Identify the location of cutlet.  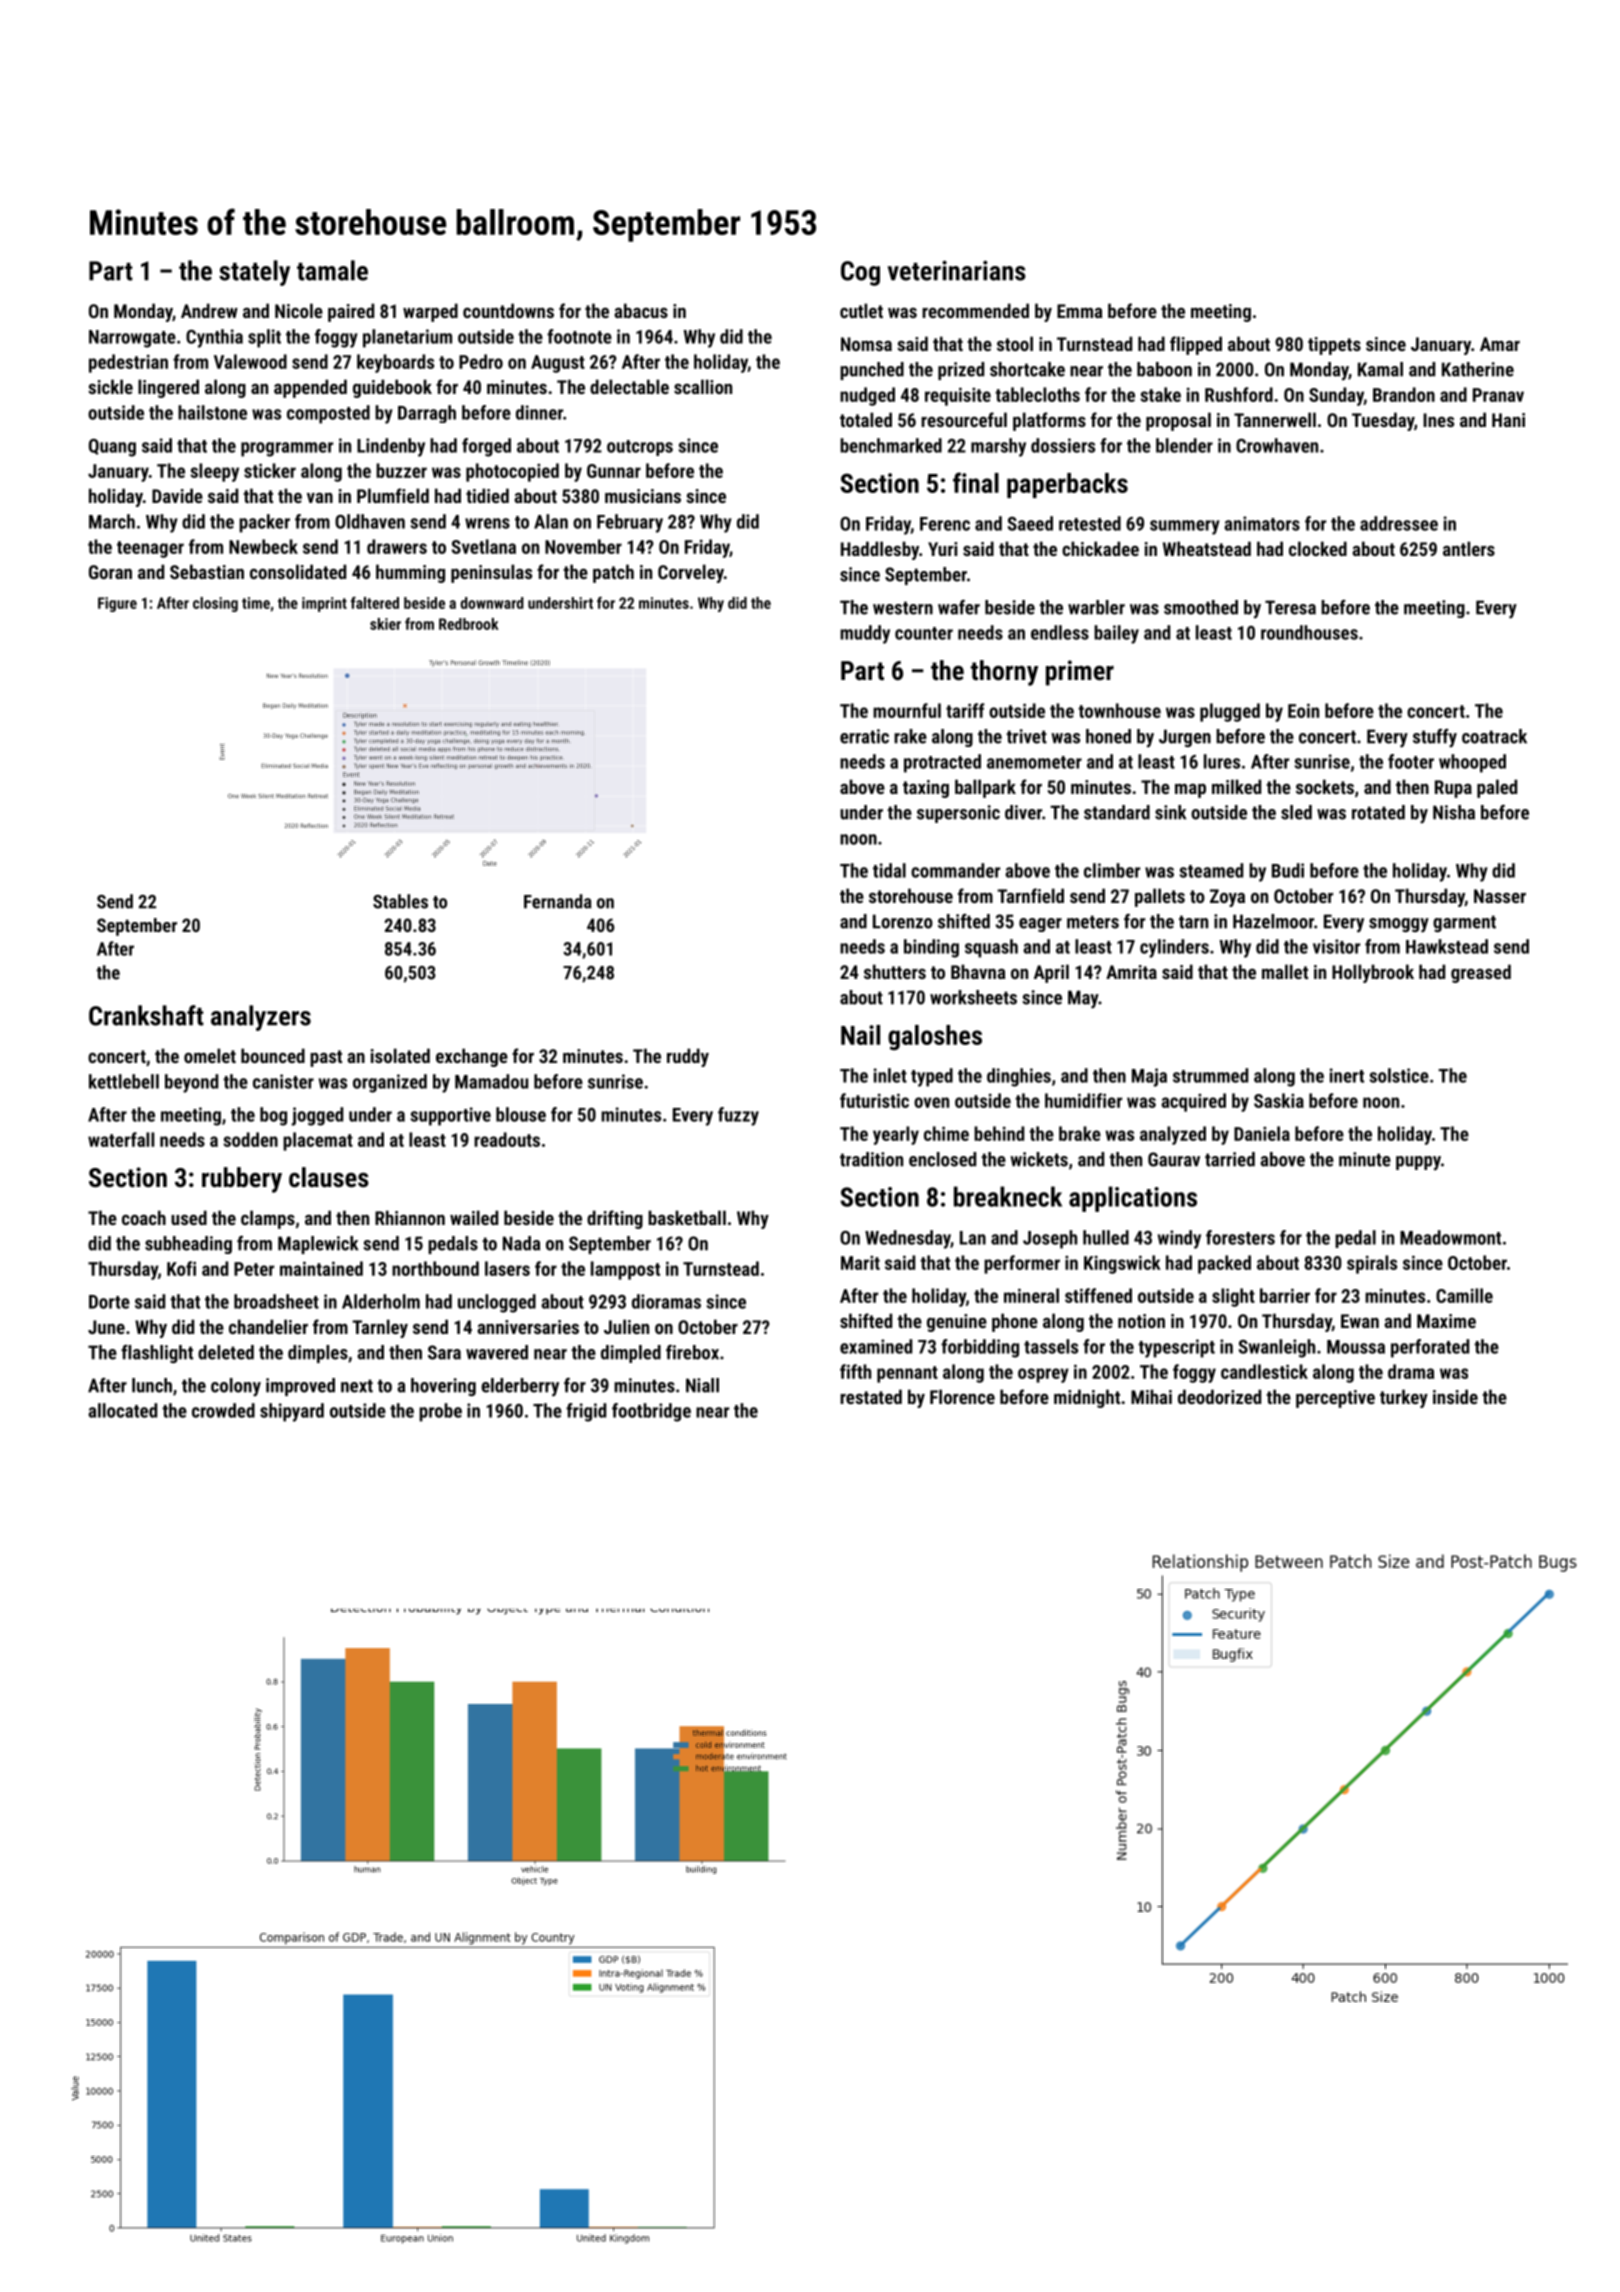
(861, 310).
